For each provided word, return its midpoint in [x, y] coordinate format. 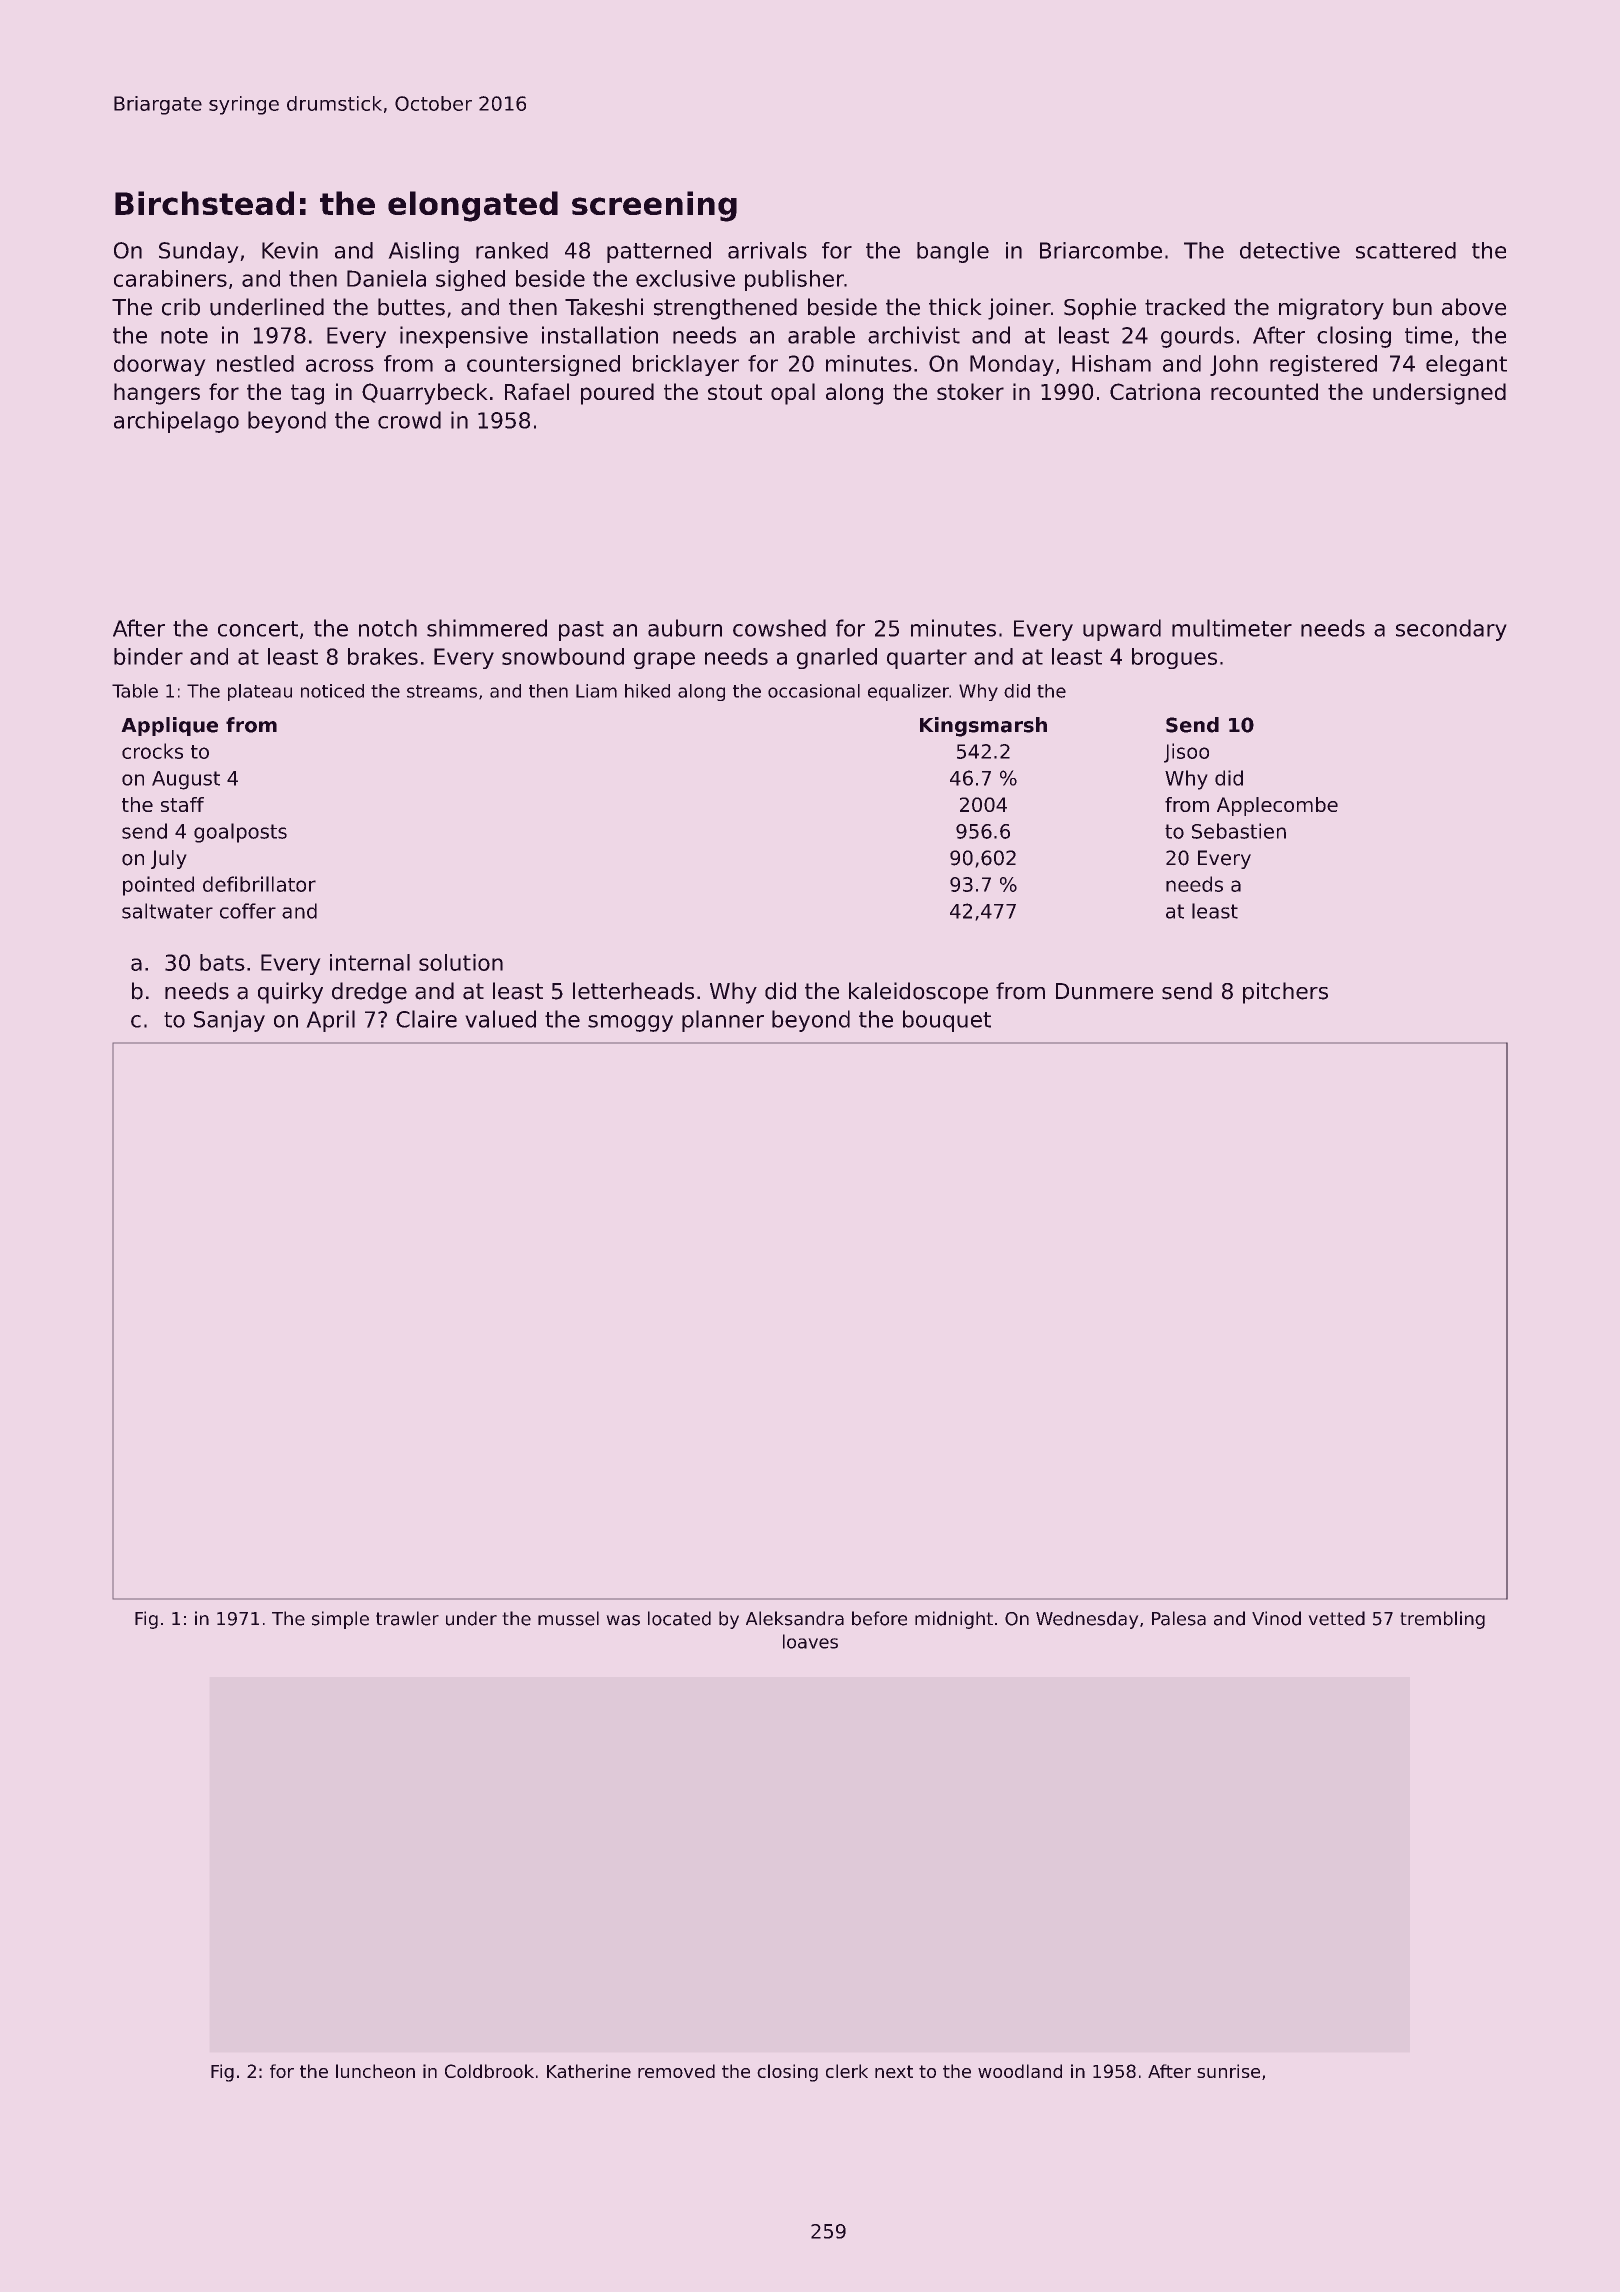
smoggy [630, 1023]
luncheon [375, 2071]
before [879, 1618]
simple [340, 1620]
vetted [1337, 1618]
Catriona [1155, 391]
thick [955, 307]
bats [222, 962]
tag [307, 394]
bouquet [947, 1021]
